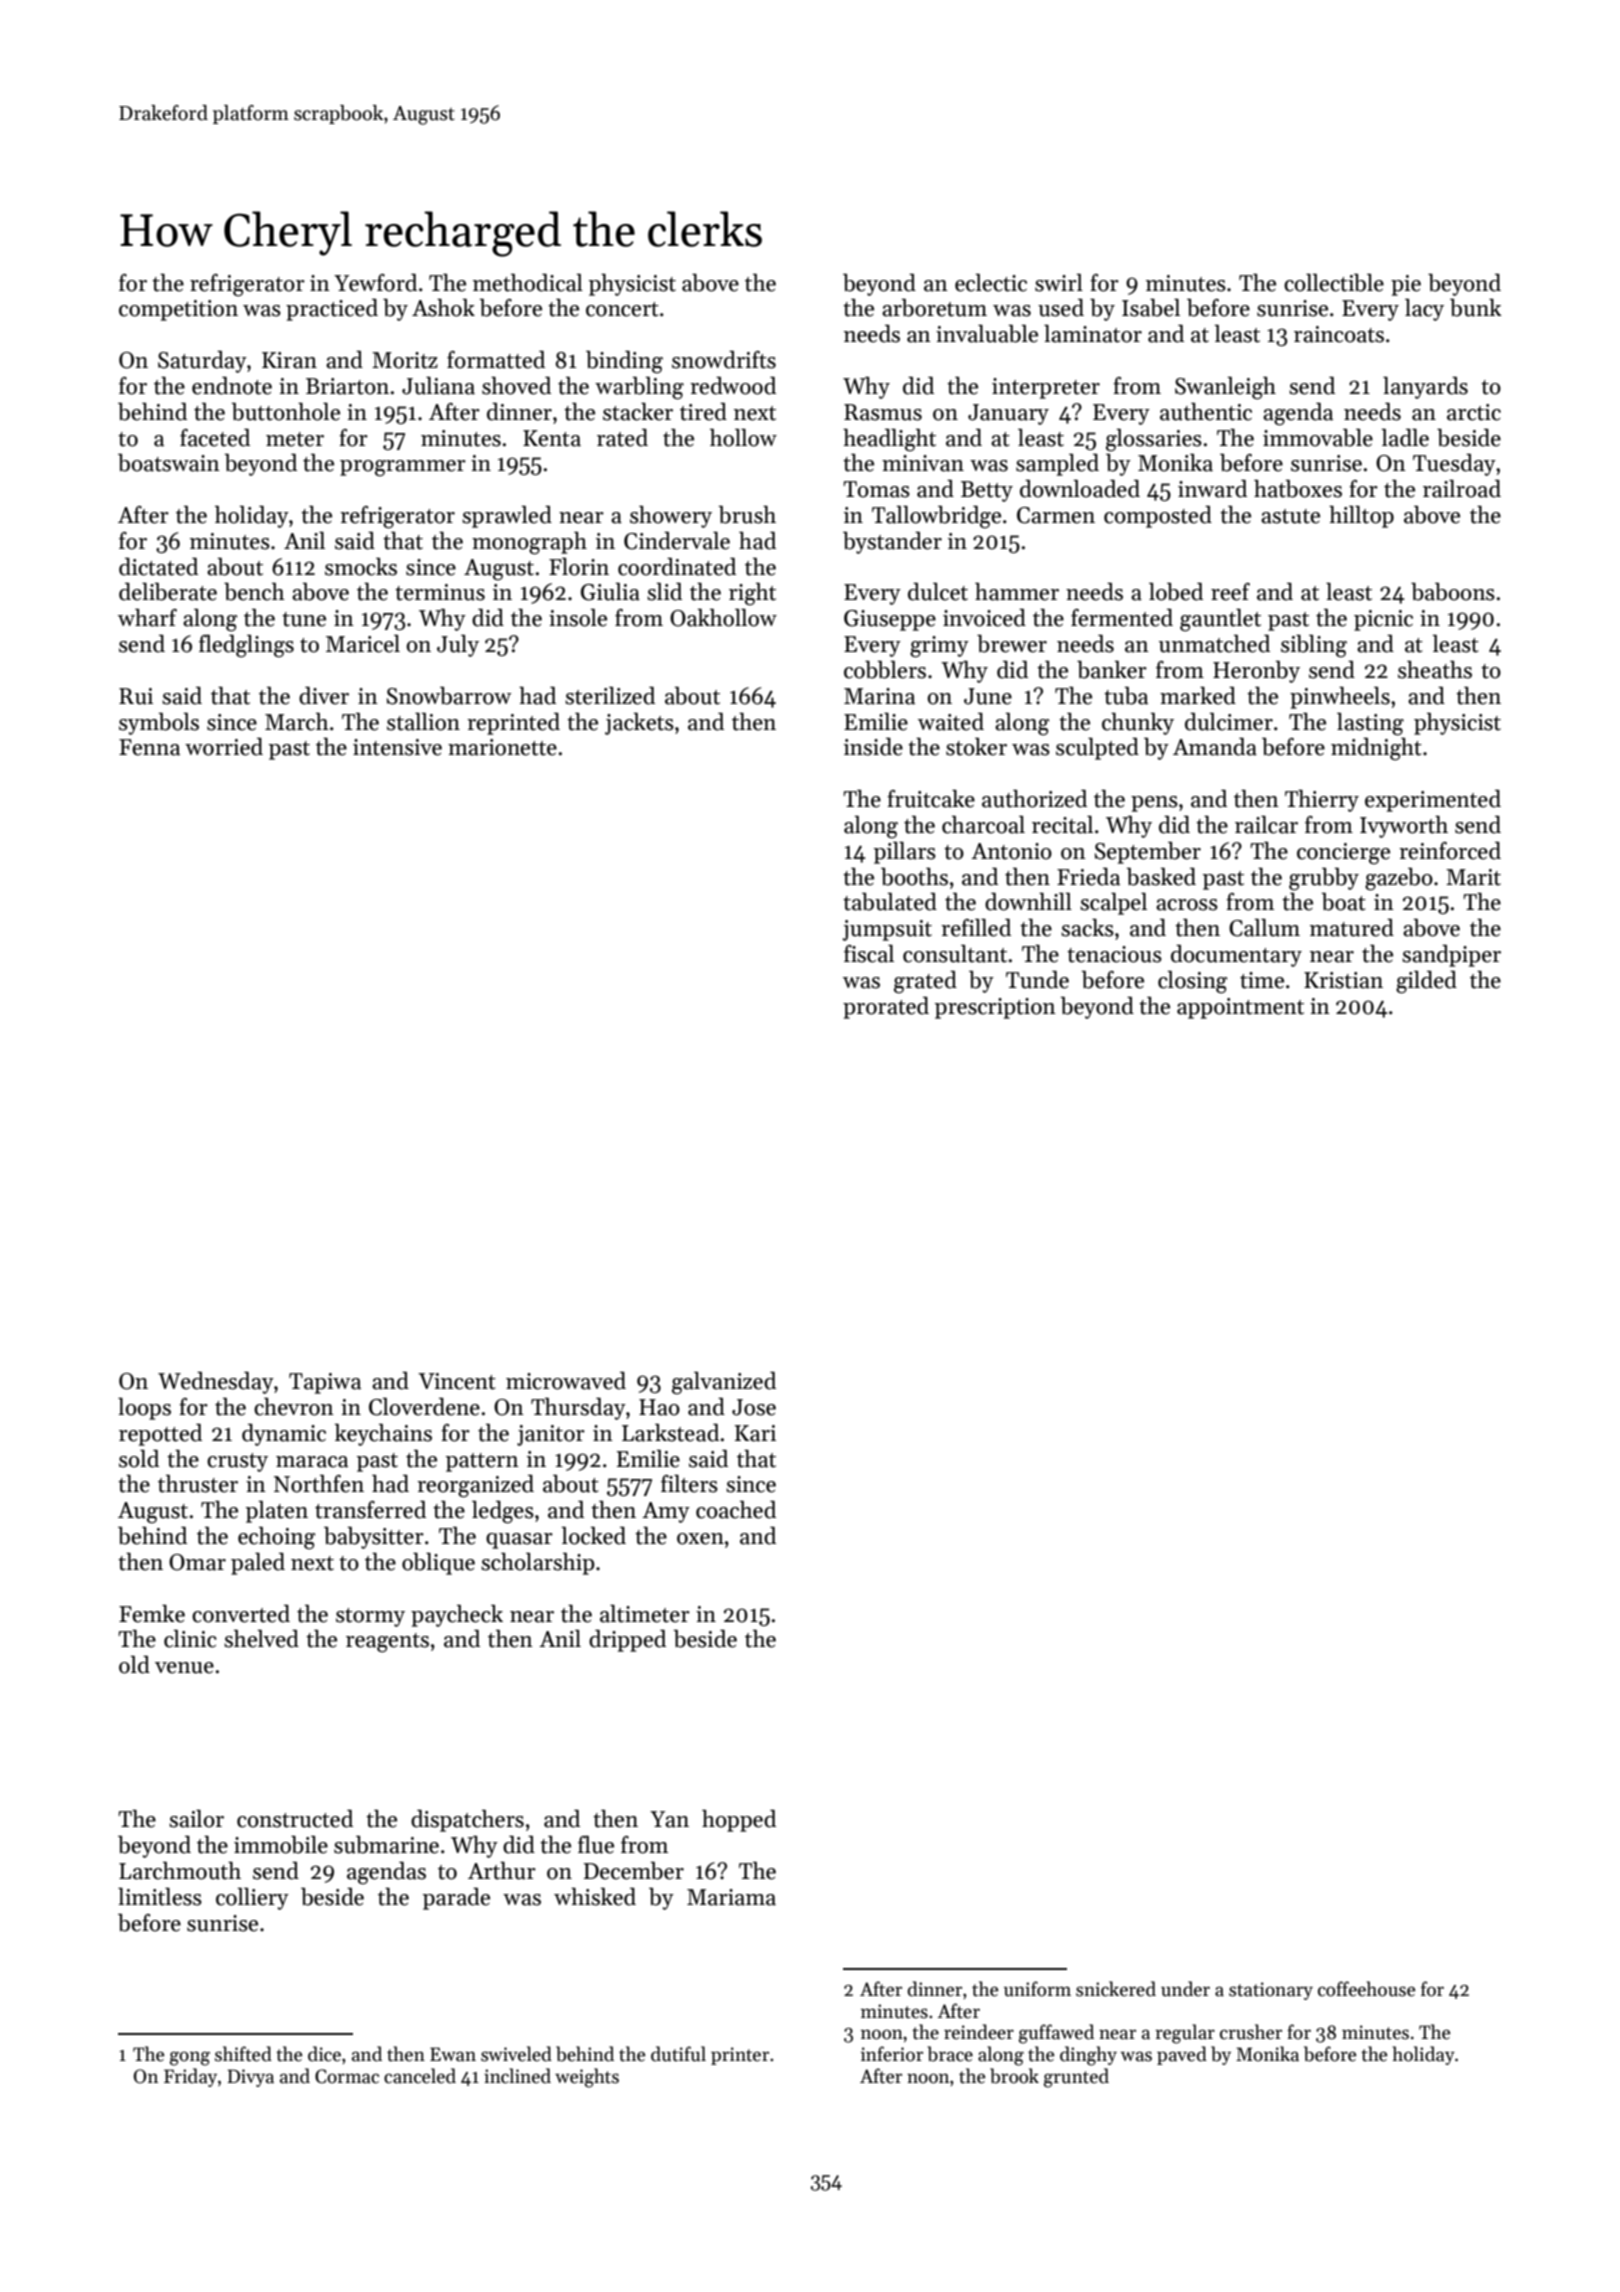  Describe the element at coordinates (324, 2054) in the image. I see `dice` at that location.
